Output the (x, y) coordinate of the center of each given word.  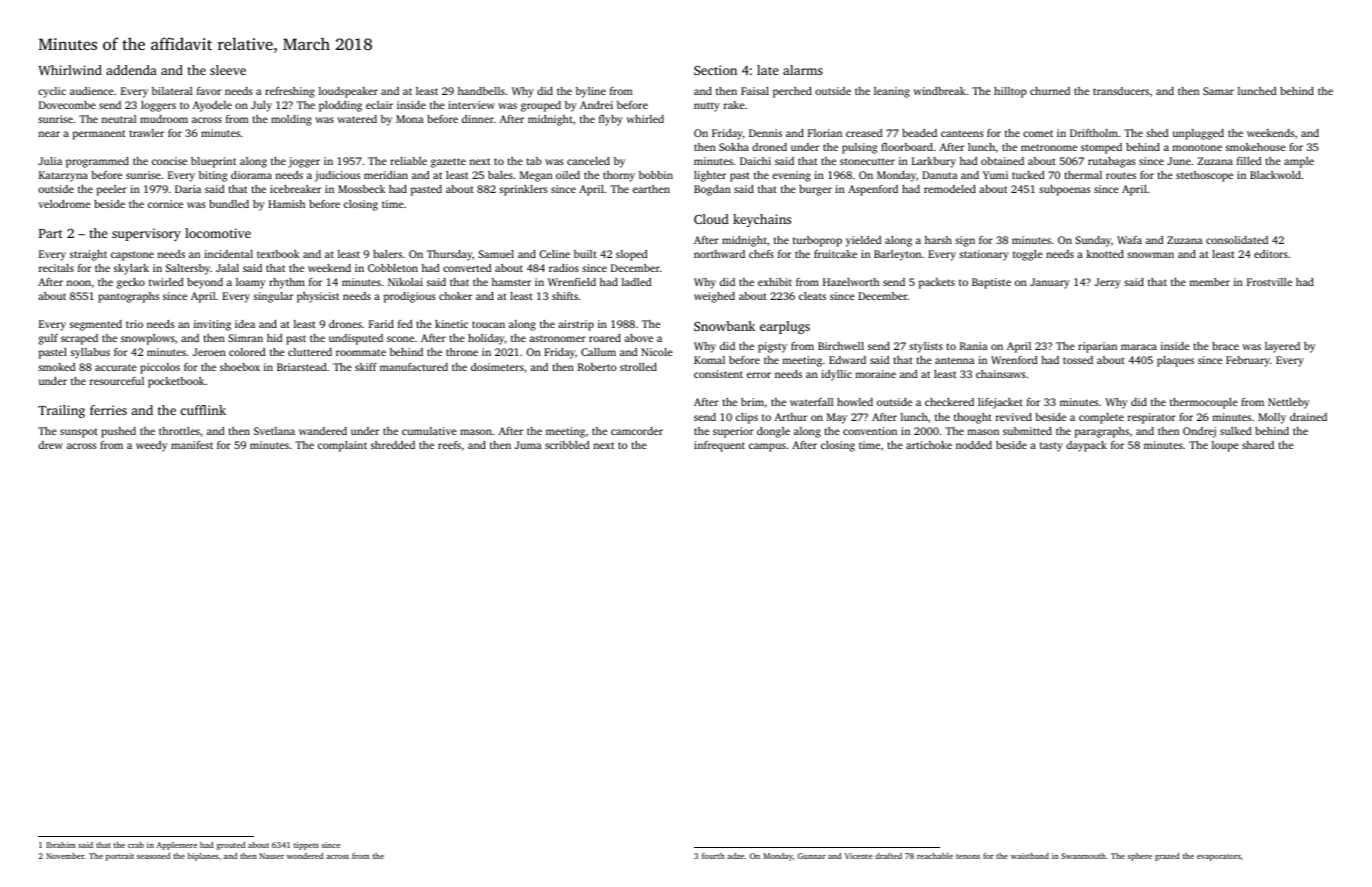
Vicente (859, 856)
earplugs (785, 327)
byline (591, 92)
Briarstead (302, 367)
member (1210, 282)
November (65, 856)
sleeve (228, 70)
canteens (962, 133)
